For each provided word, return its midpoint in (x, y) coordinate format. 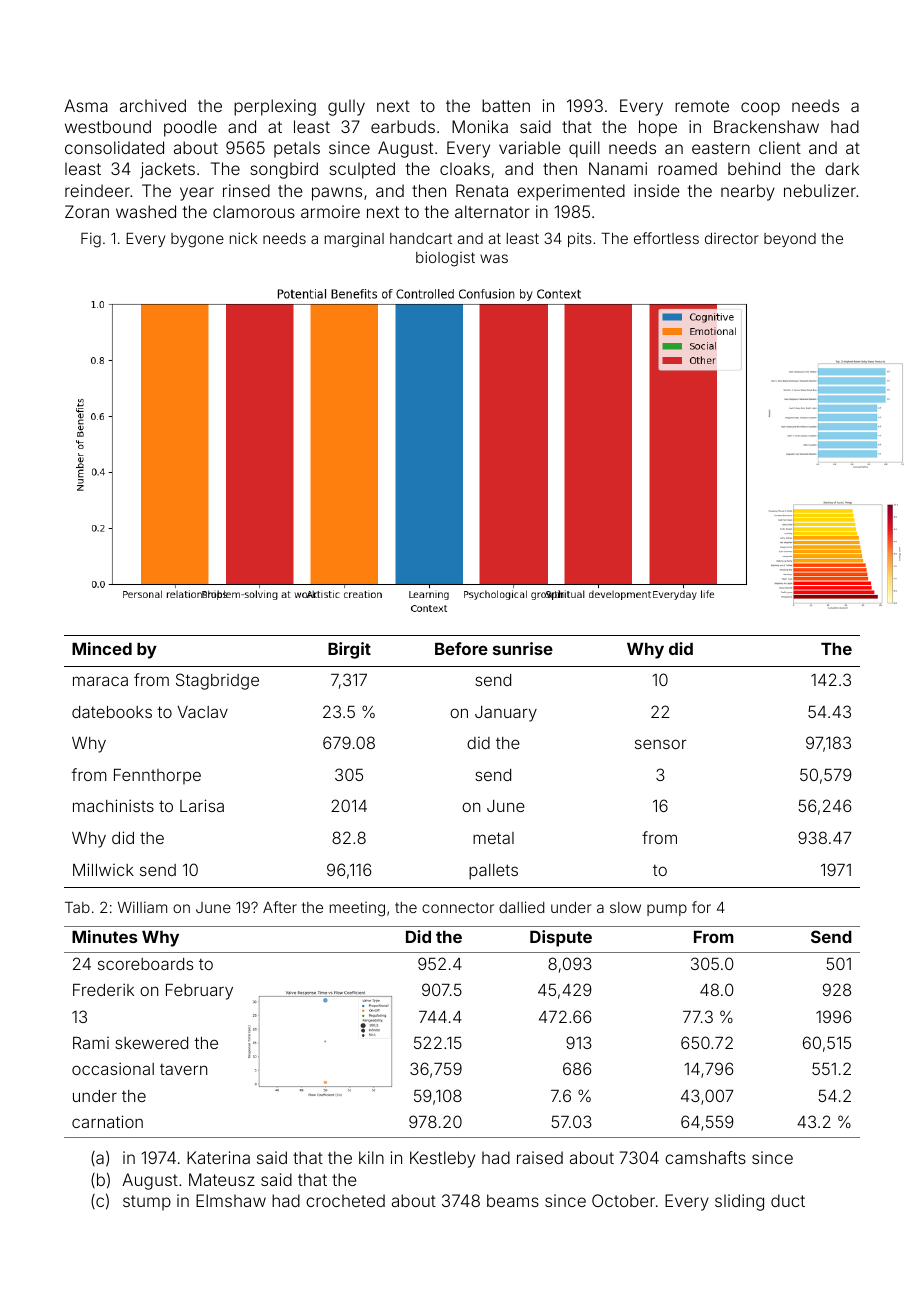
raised (540, 1157)
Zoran (87, 211)
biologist (445, 259)
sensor (661, 744)
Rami (91, 1043)
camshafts (705, 1157)
